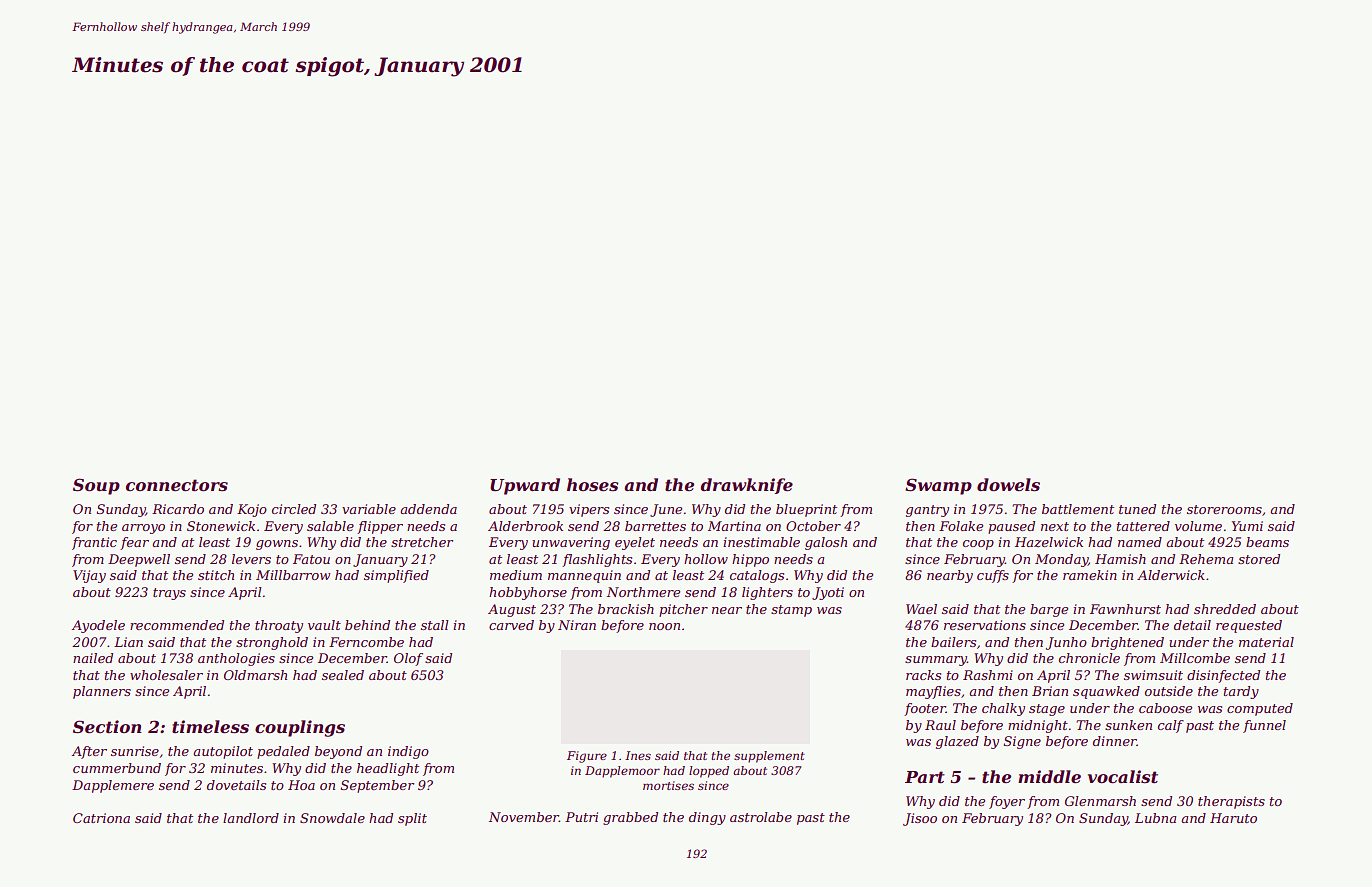  Describe the element at coordinates (589, 510) in the document. I see `vipers` at that location.
